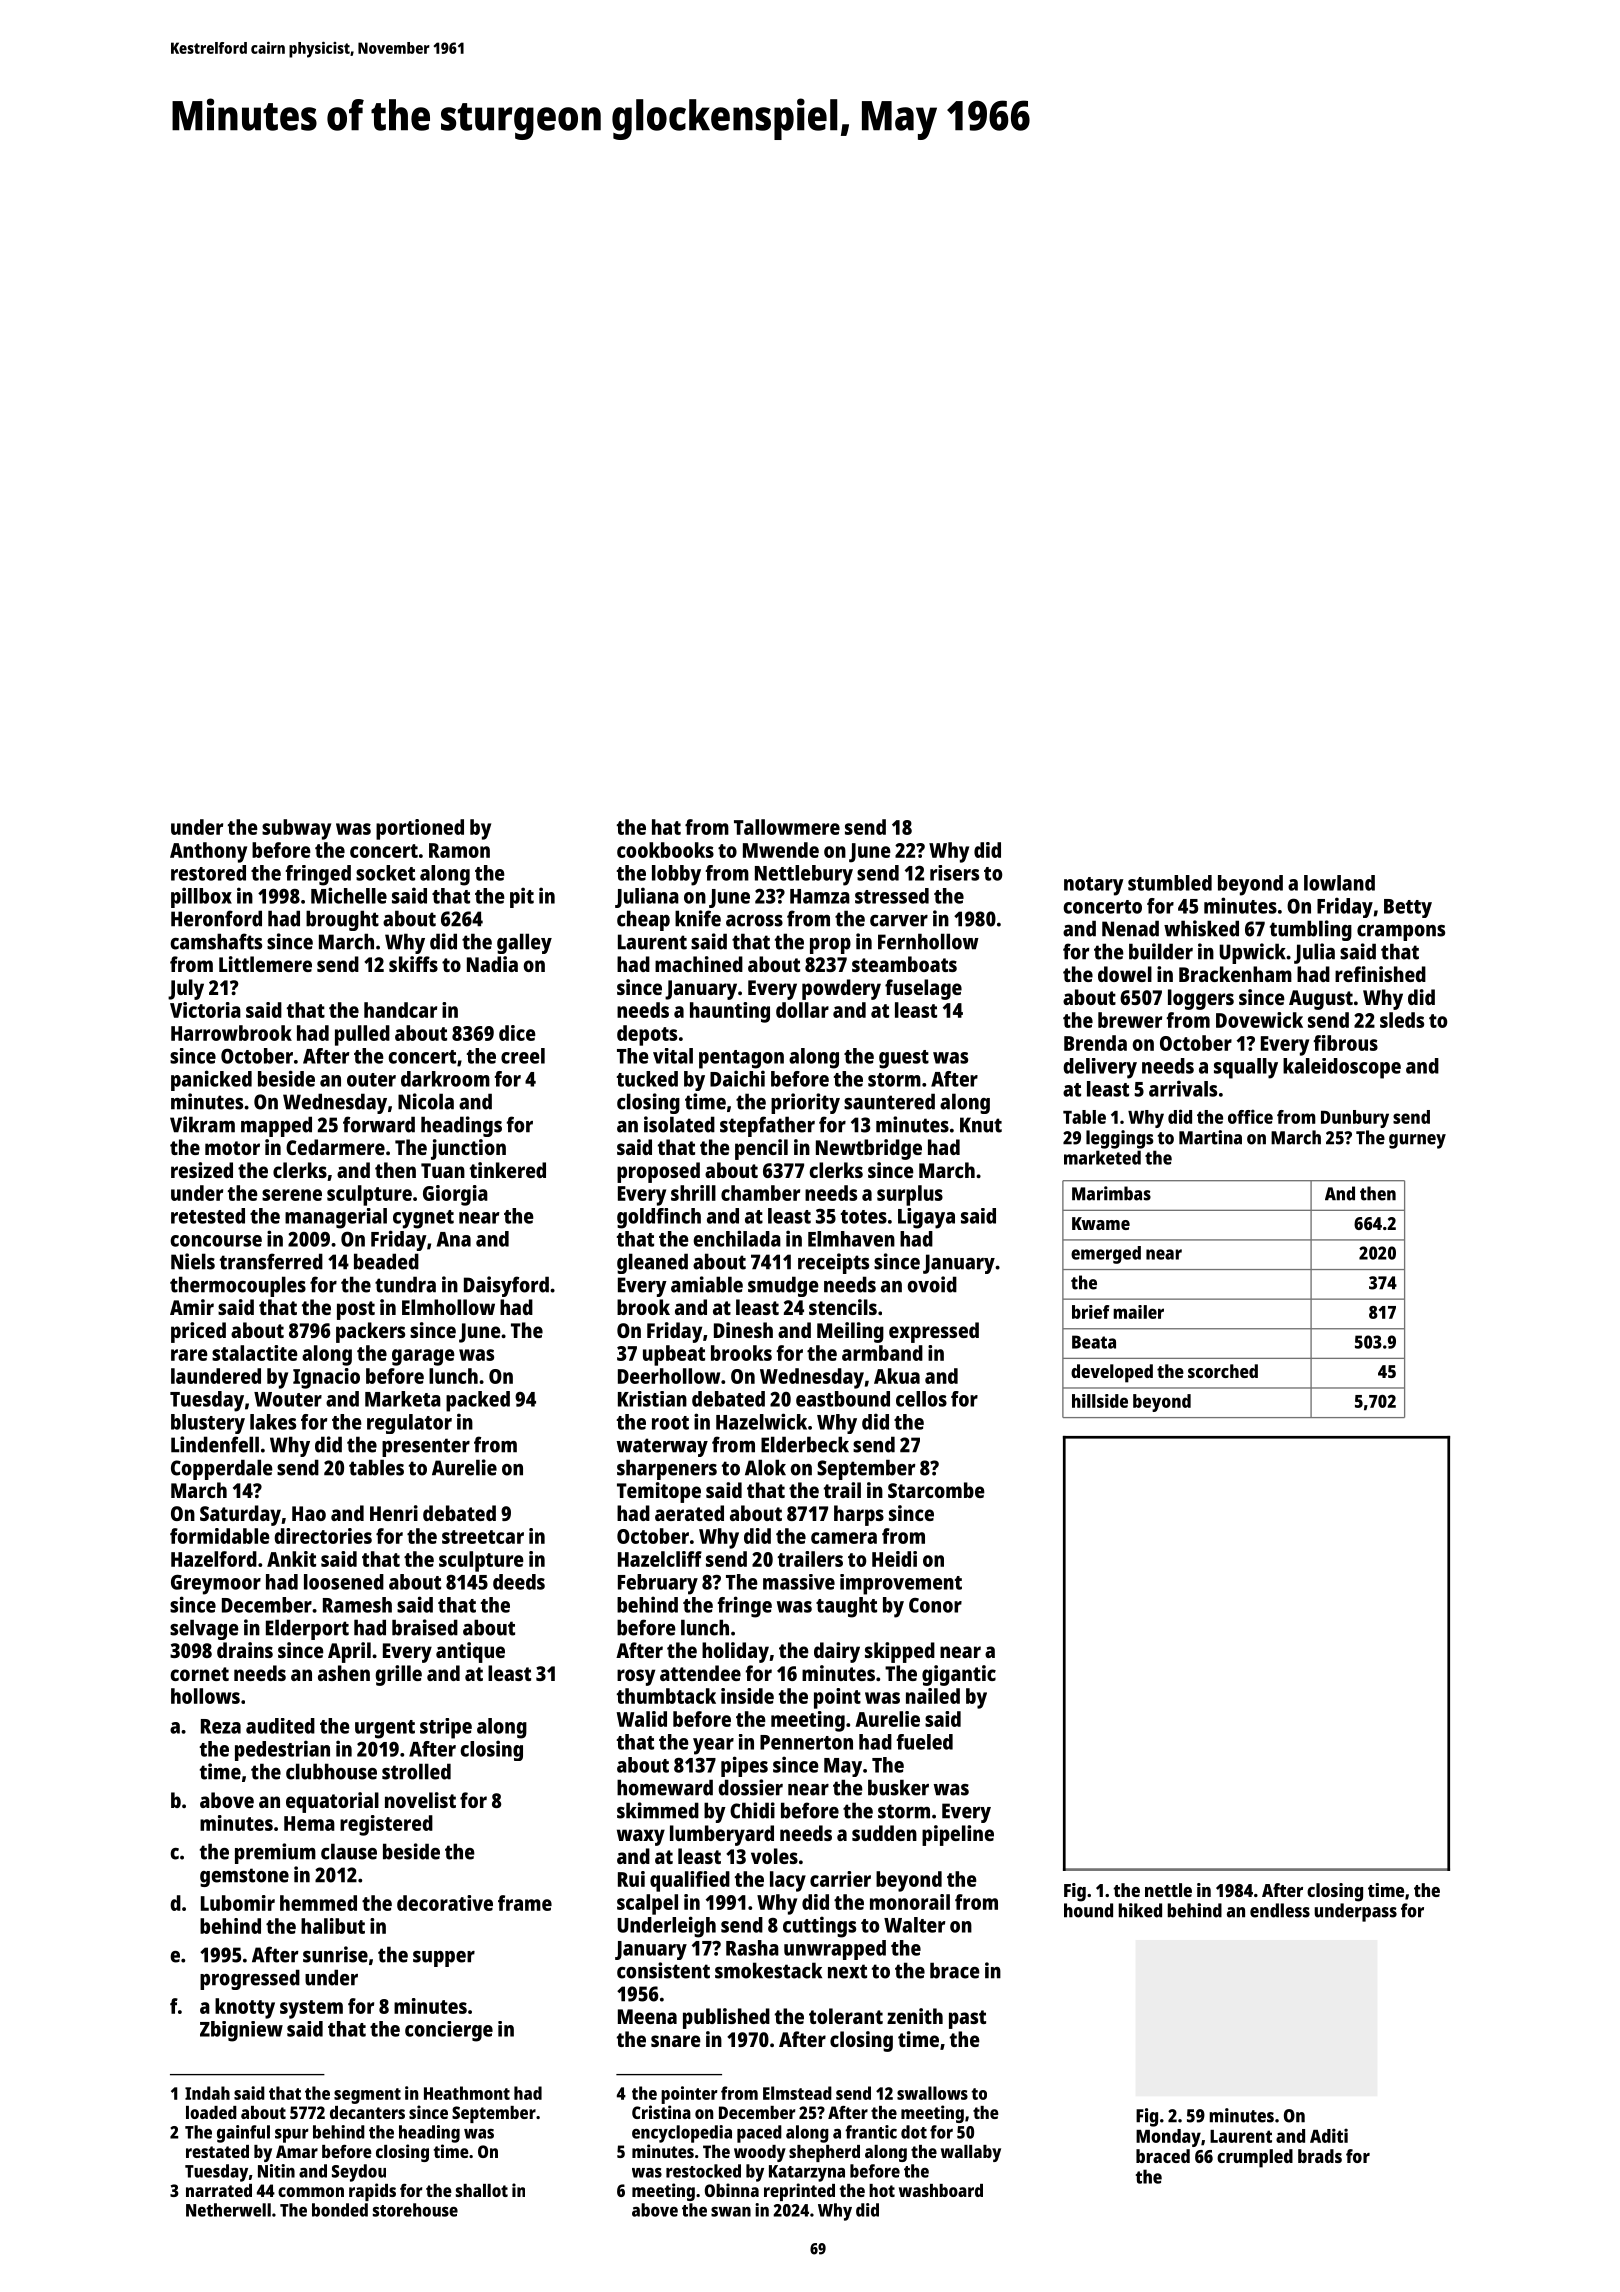 The height and width of the image is (2292, 1620). Describe the element at coordinates (403, 1399) in the image. I see `Marketa` at that location.
